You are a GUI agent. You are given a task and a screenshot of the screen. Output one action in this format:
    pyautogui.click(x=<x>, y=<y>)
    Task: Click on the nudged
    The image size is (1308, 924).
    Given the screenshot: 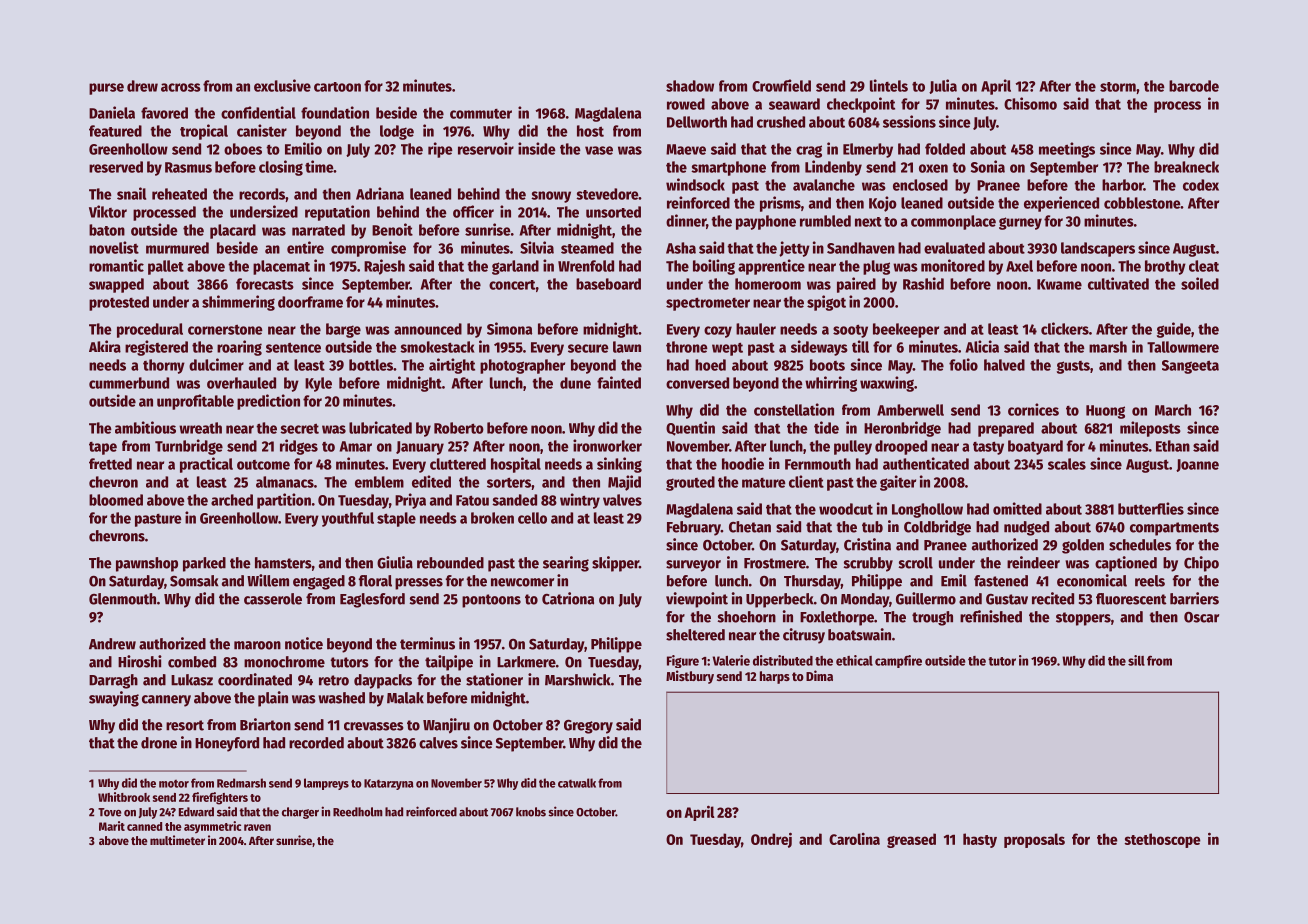 What is the action you would take?
    pyautogui.click(x=1026, y=528)
